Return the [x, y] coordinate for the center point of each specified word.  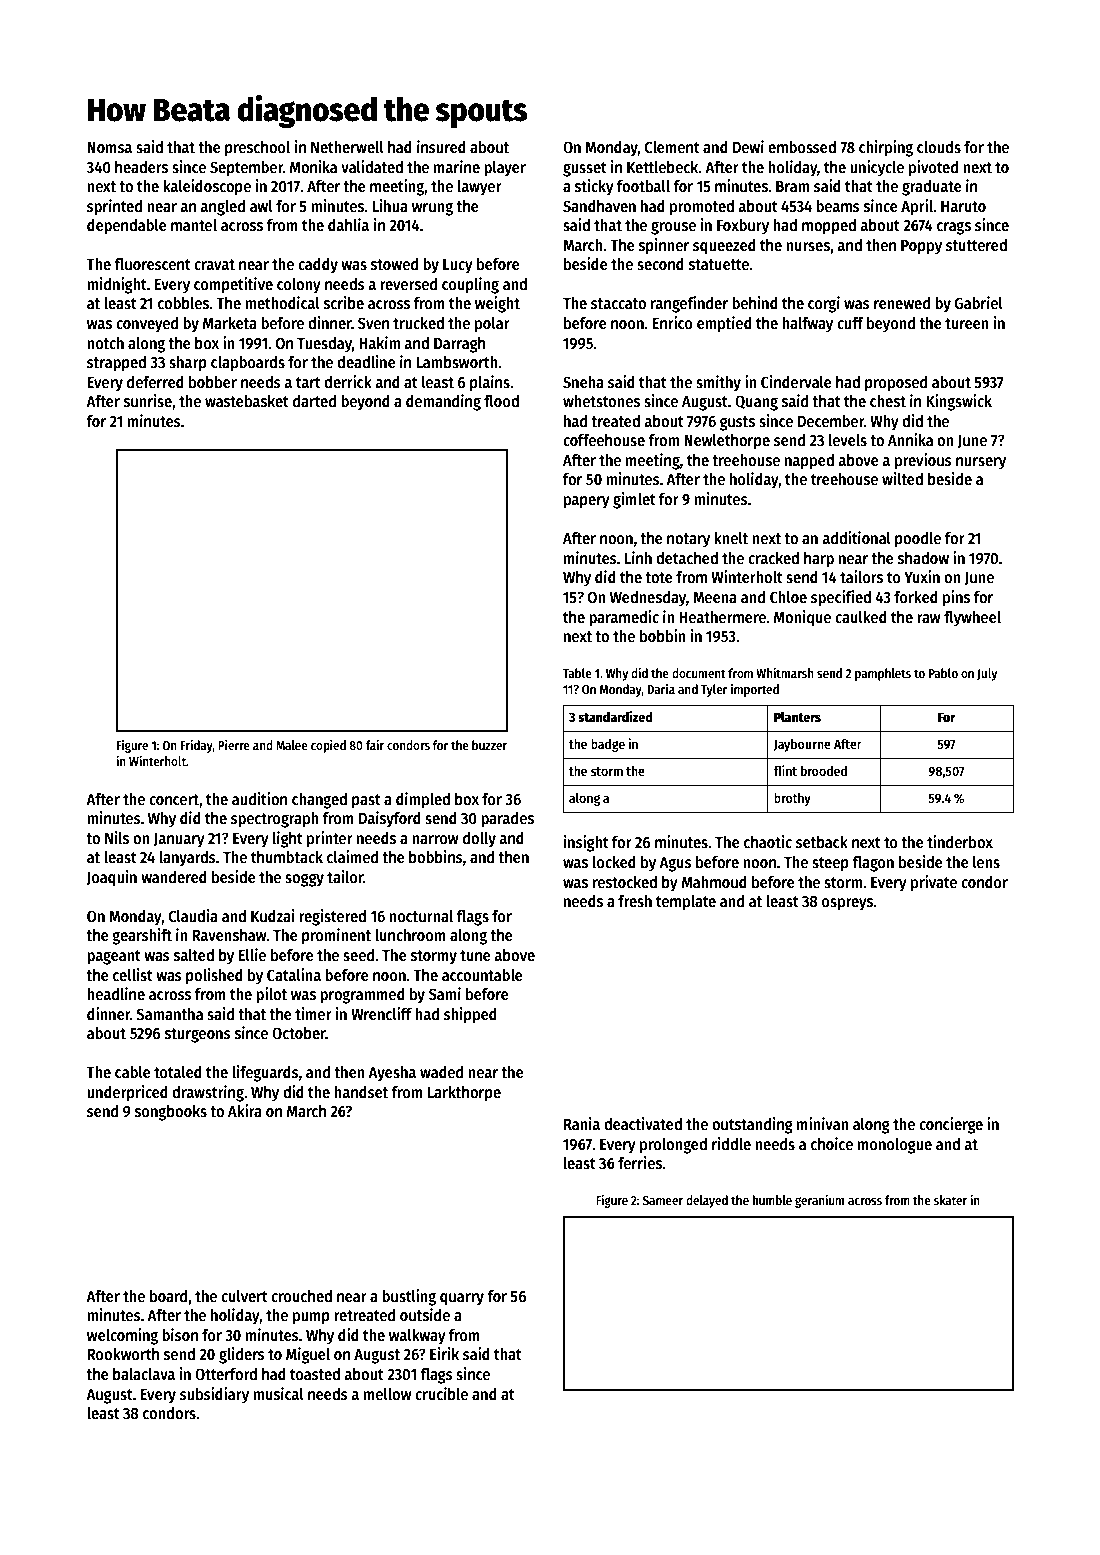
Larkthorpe [464, 1094]
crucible [441, 1393]
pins [956, 598]
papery [587, 502]
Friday [197, 746]
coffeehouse [604, 440]
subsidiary [214, 1395]
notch [105, 343]
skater [950, 1200]
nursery [981, 463]
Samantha [169, 1014]
